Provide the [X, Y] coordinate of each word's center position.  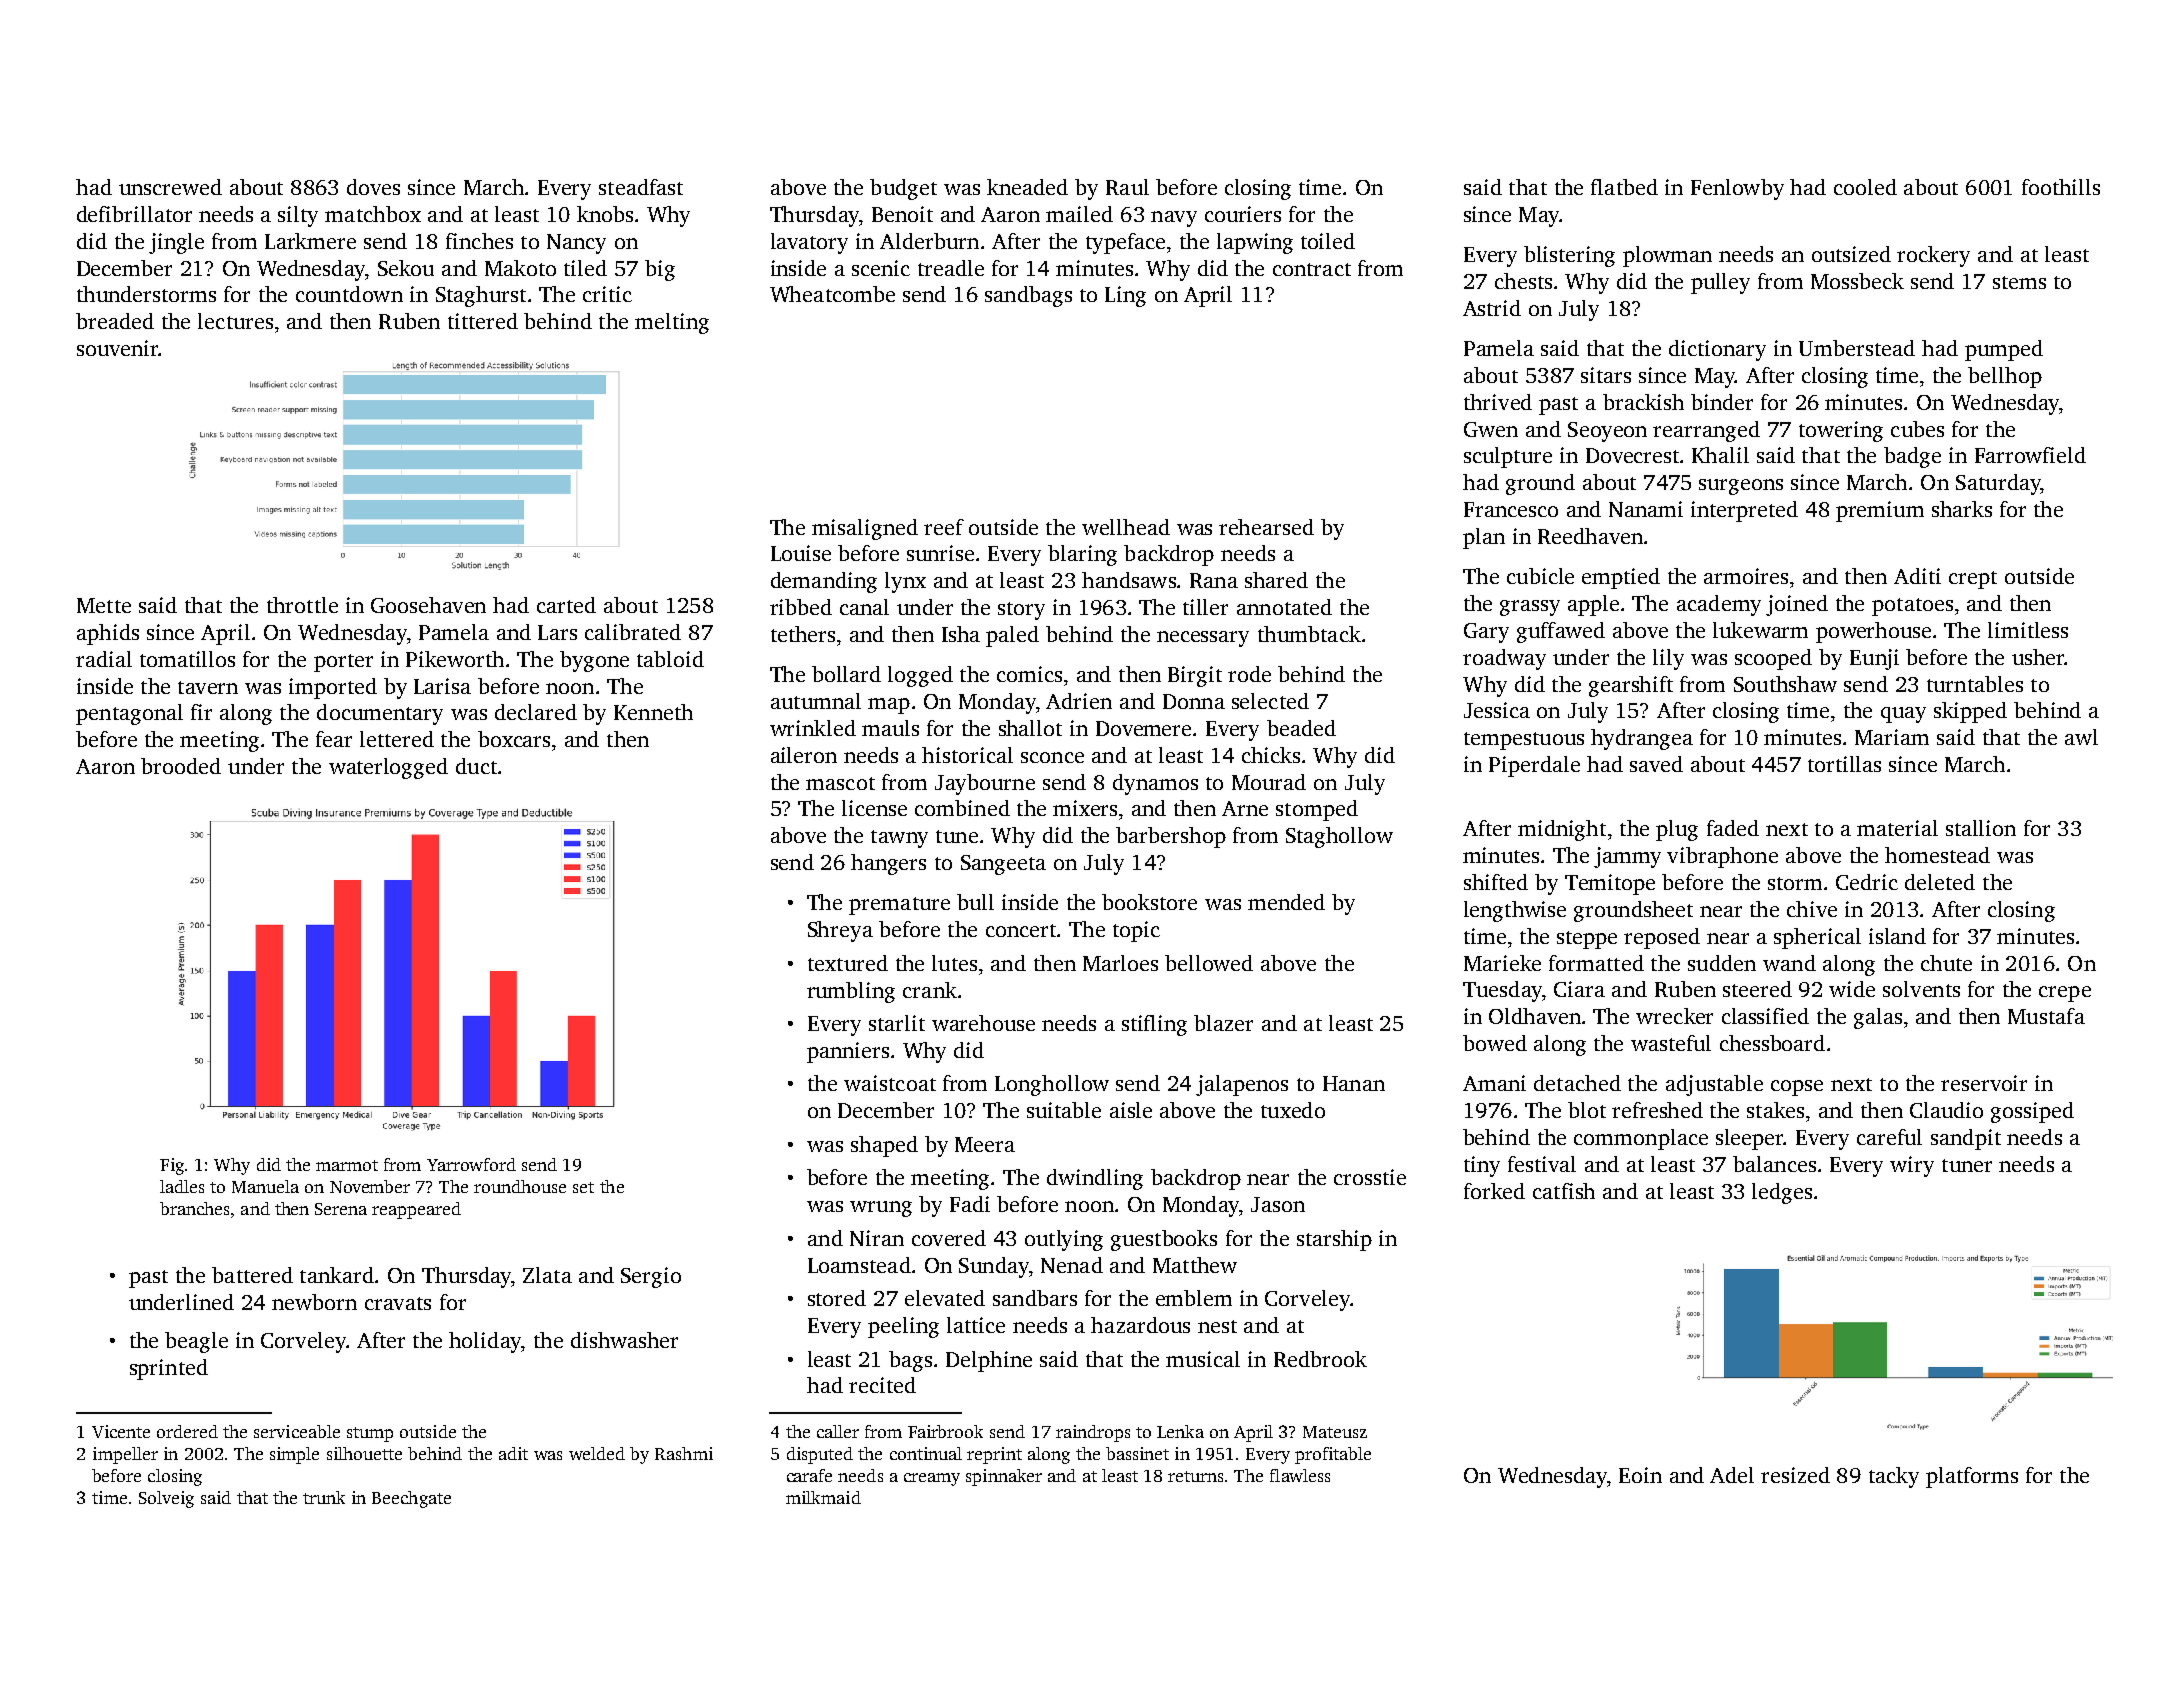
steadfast [641, 187]
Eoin [1640, 1475]
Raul [1127, 187]
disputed [820, 1455]
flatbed [1624, 187]
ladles [182, 1186]
